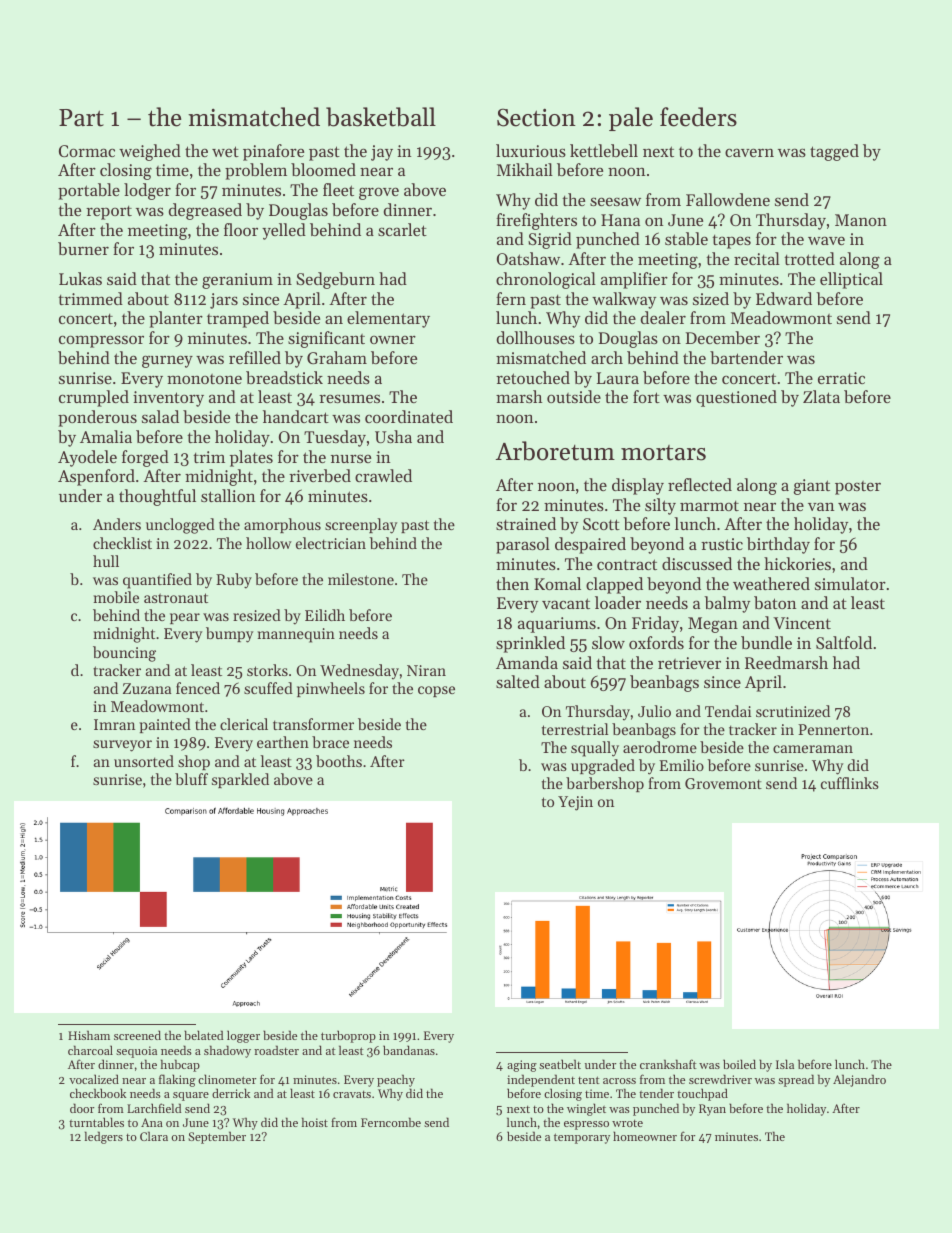  Describe the element at coordinates (586, 1125) in the document. I see `espresso` at that location.
